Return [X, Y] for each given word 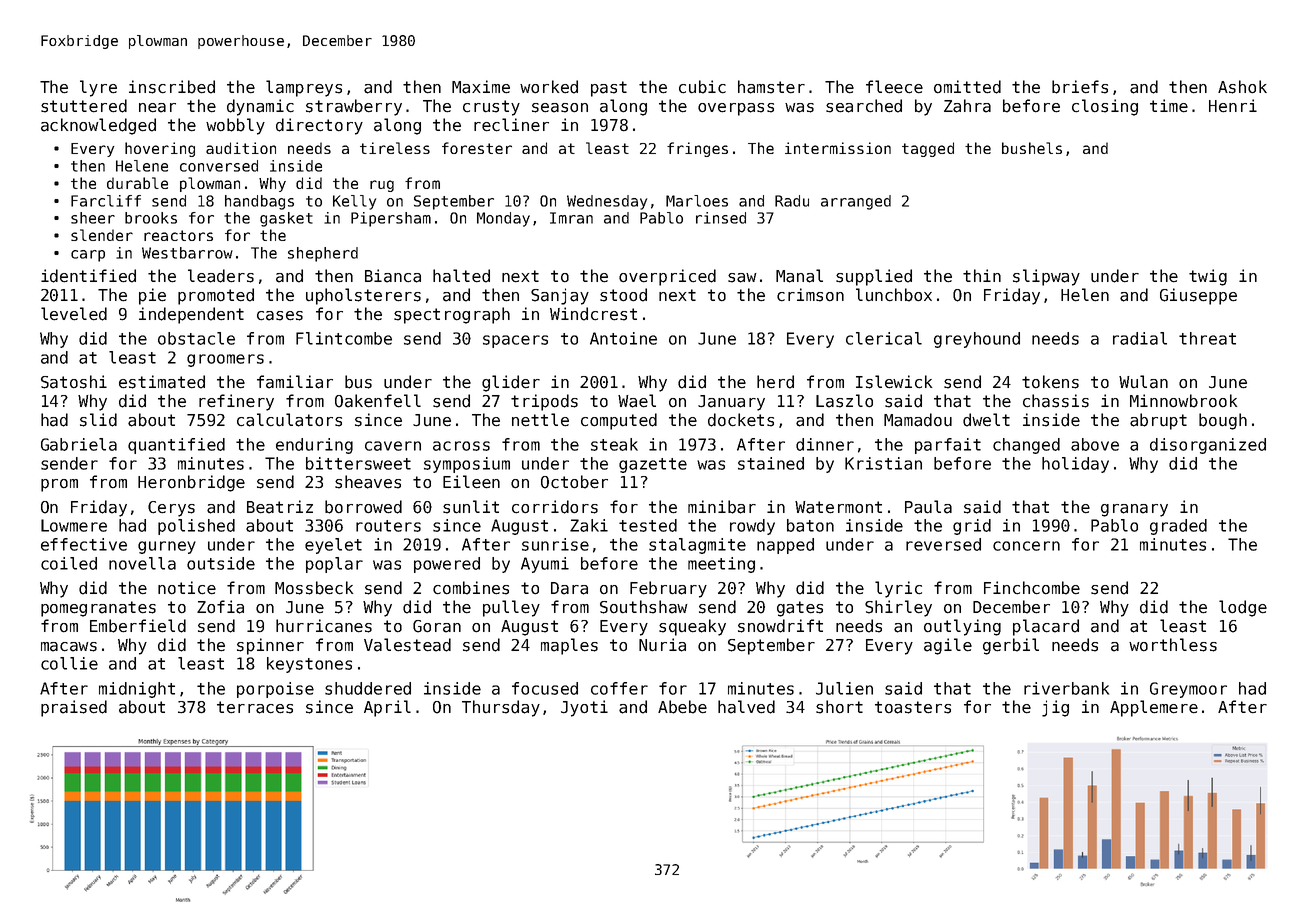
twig [1208, 277]
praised [74, 708]
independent [191, 315]
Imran [571, 218]
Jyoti [584, 708]
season [560, 108]
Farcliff [106, 201]
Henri [1233, 106]
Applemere [1154, 708]
